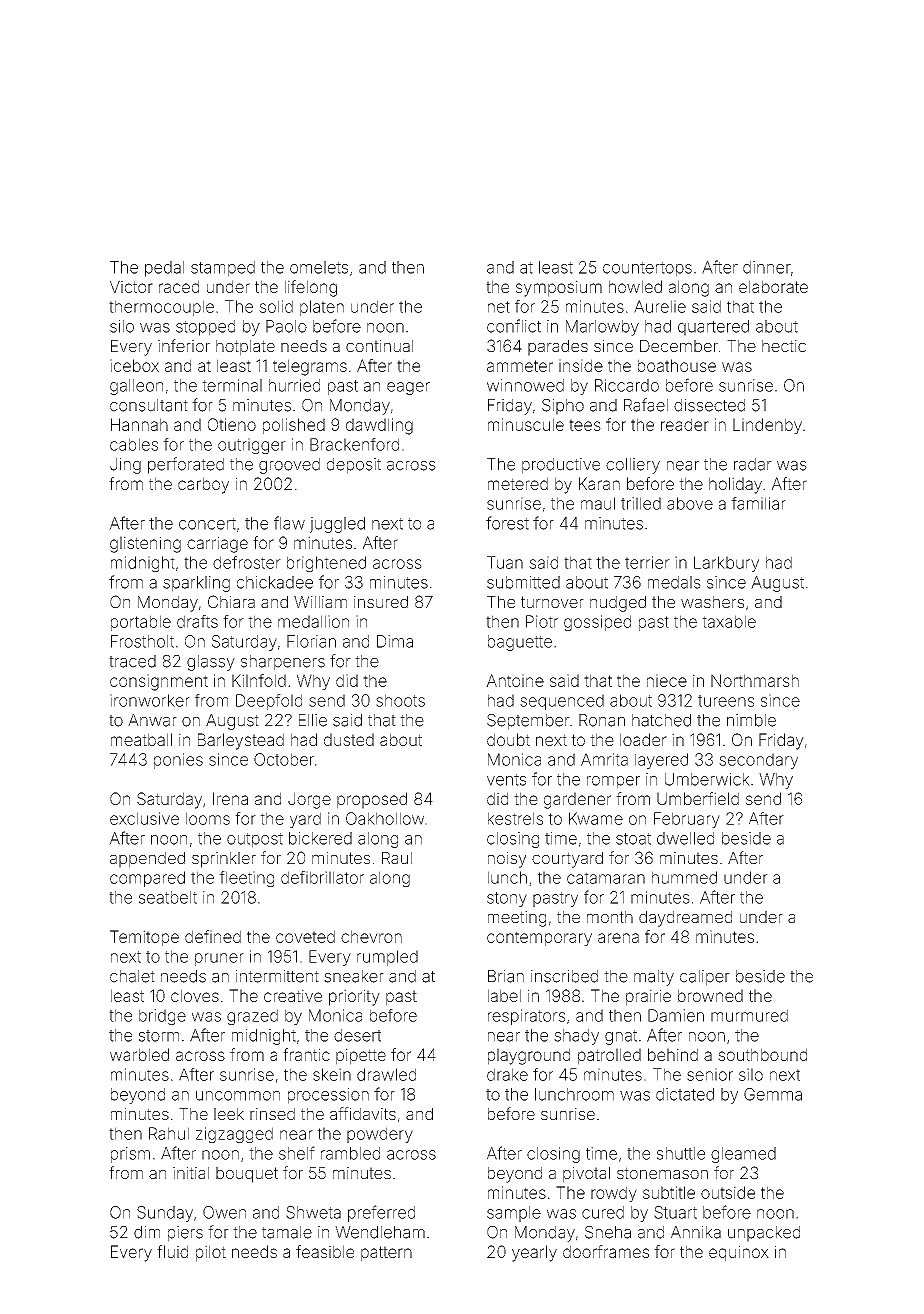 This page has height=1314, width=924. Describe the element at coordinates (647, 269) in the page. I see `countertops` at that location.
